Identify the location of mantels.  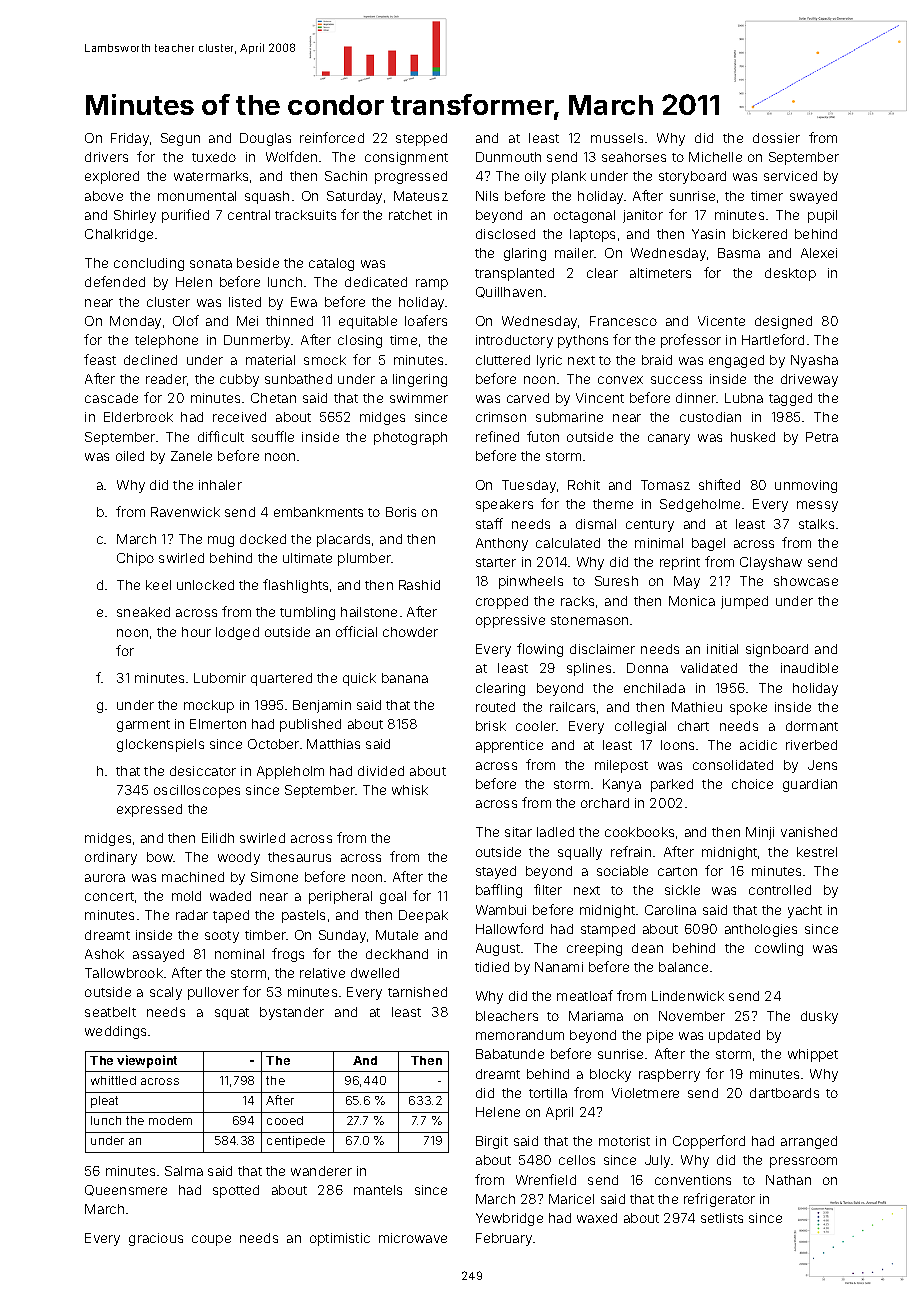
(378, 1190).
